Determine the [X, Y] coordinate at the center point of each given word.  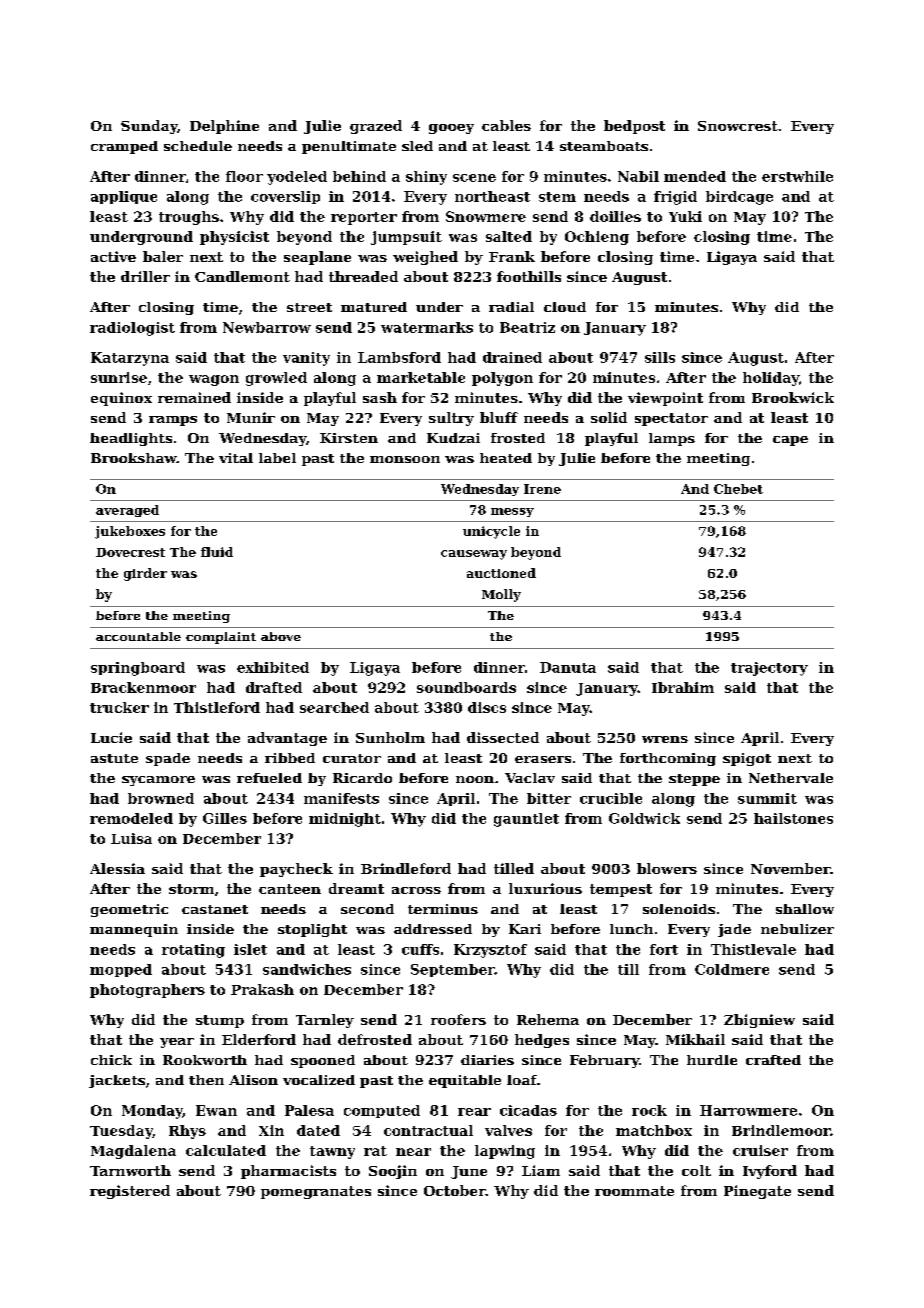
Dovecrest [130, 552]
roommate [634, 1191]
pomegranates [316, 1192]
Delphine [224, 127]
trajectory [769, 669]
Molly [501, 595]
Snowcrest [738, 126]
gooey [451, 129]
